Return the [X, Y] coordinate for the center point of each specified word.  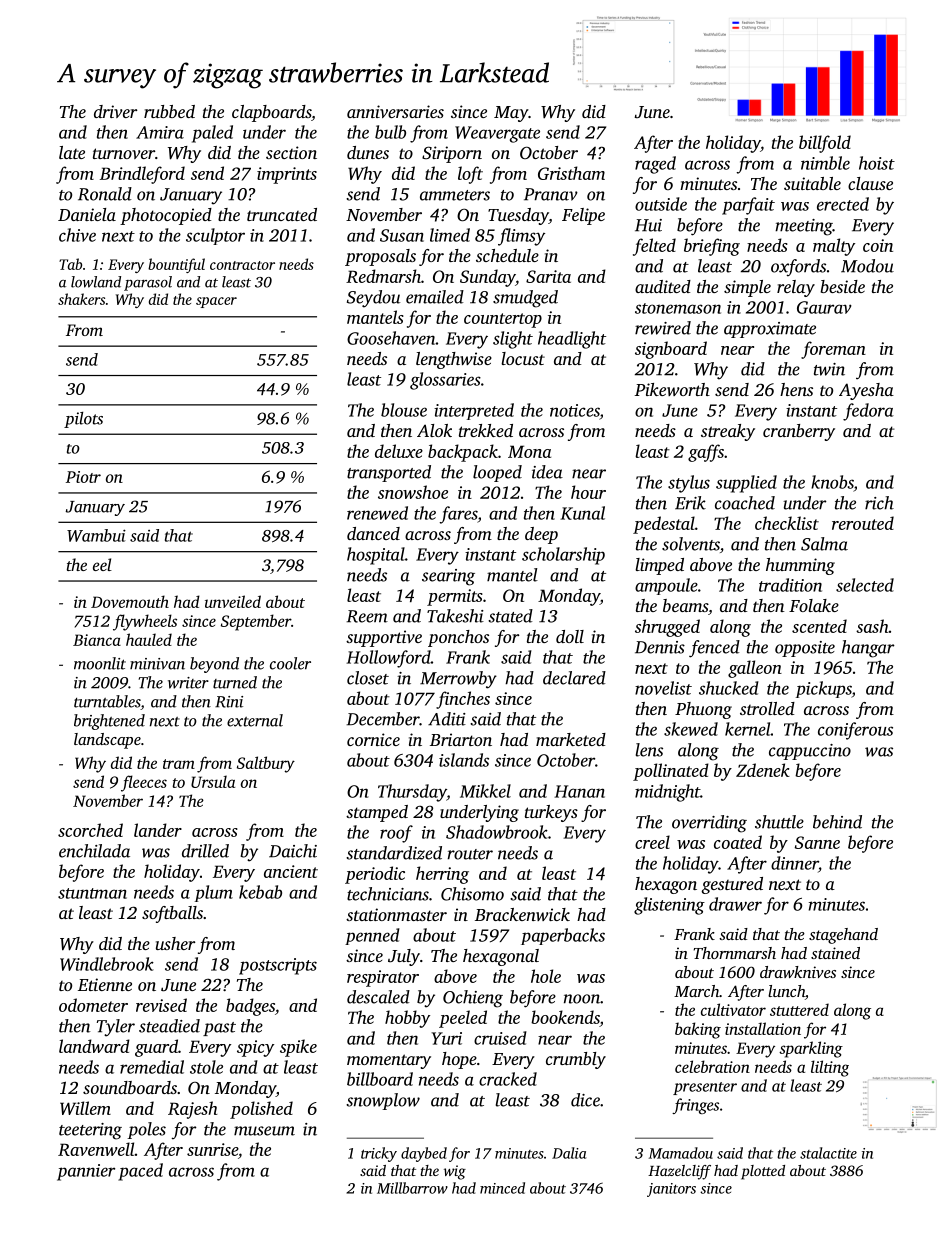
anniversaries [395, 111]
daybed [424, 1154]
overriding [709, 824]
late [72, 152]
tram [179, 764]
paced [140, 1172]
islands [464, 760]
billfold [825, 144]
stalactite [828, 1153]
